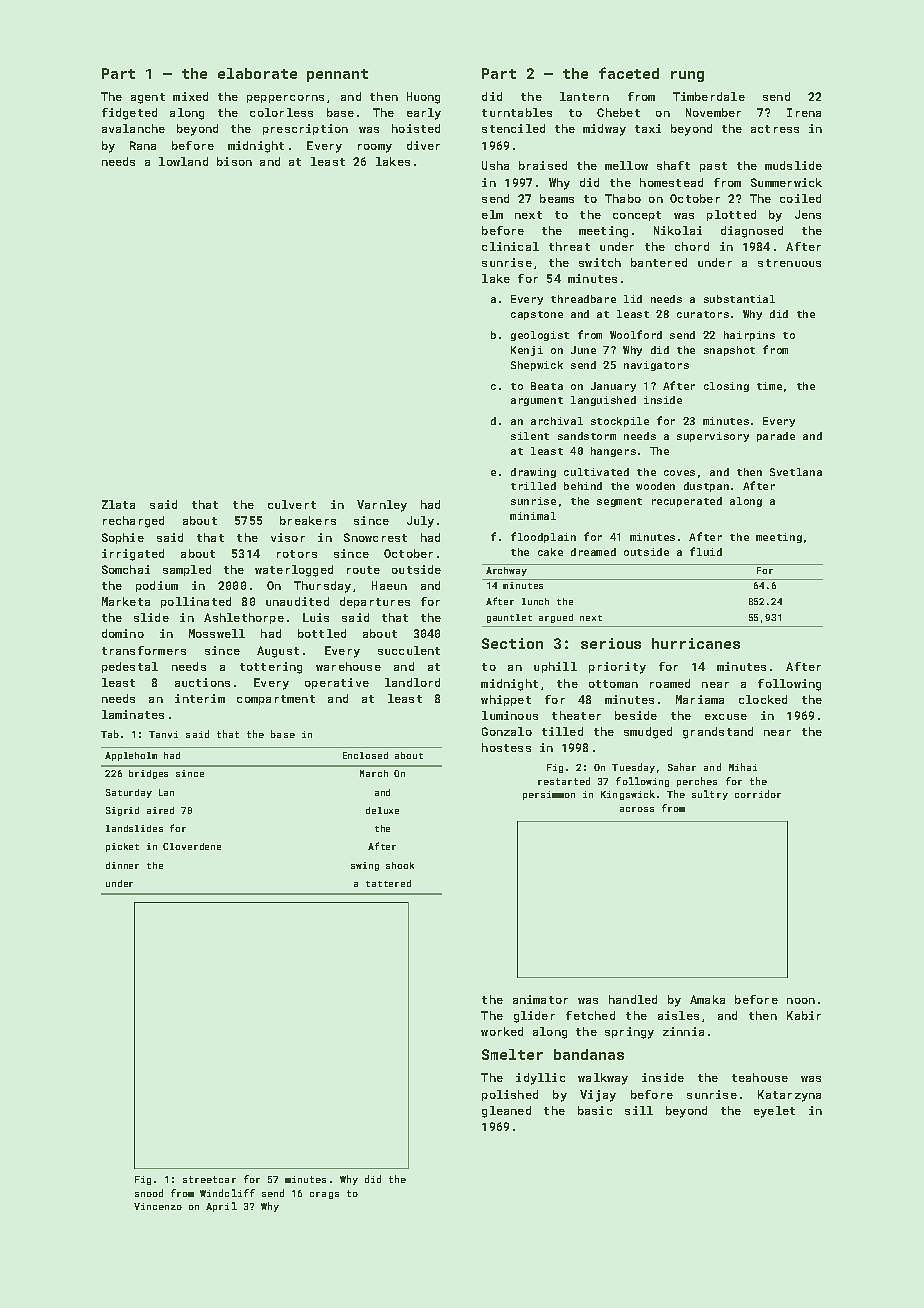 This image has height=1308, width=924. Describe the element at coordinates (749, 336) in the image. I see `hairpins` at that location.
